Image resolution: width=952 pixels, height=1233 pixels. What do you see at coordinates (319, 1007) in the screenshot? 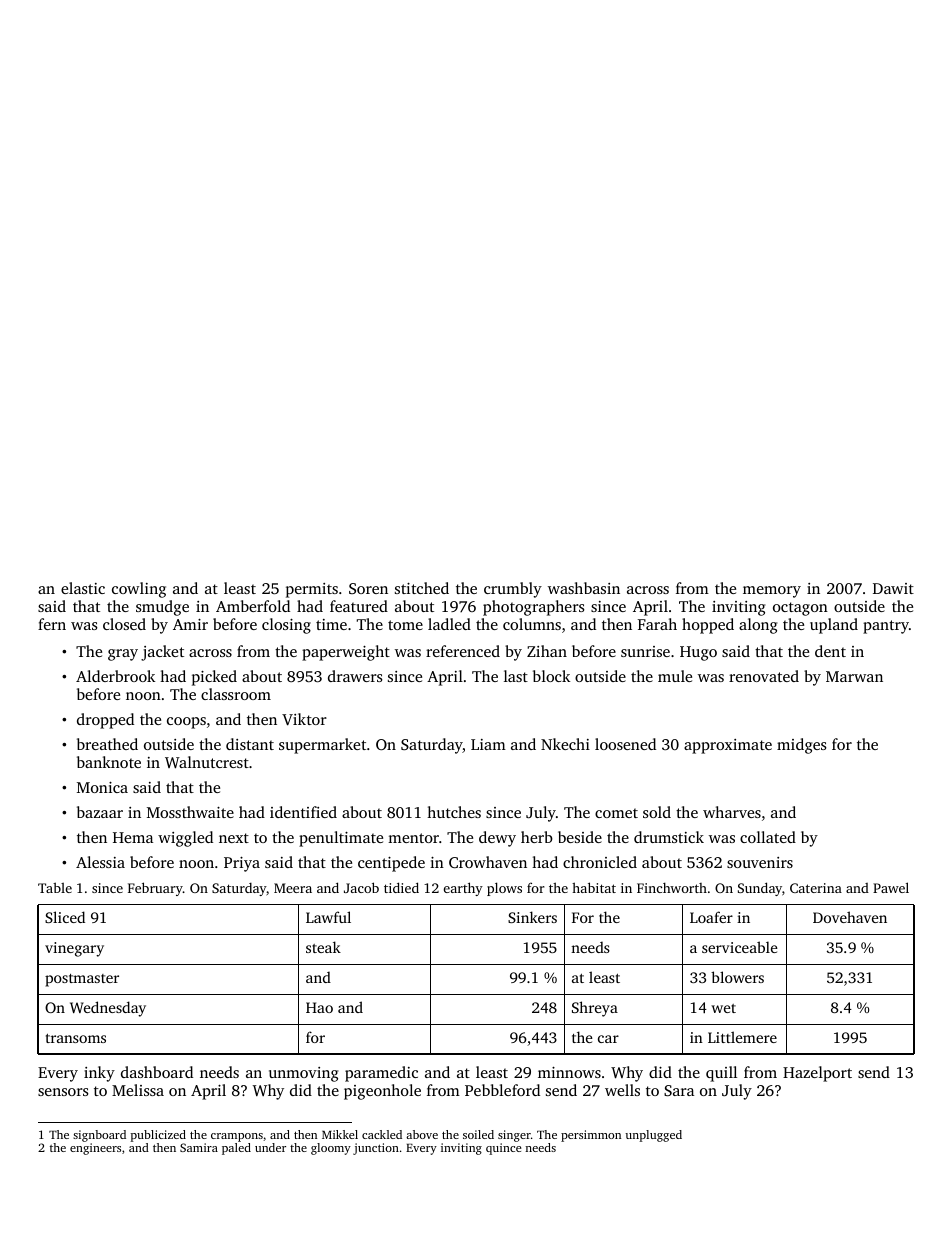
I see `Hao` at bounding box center [319, 1007].
